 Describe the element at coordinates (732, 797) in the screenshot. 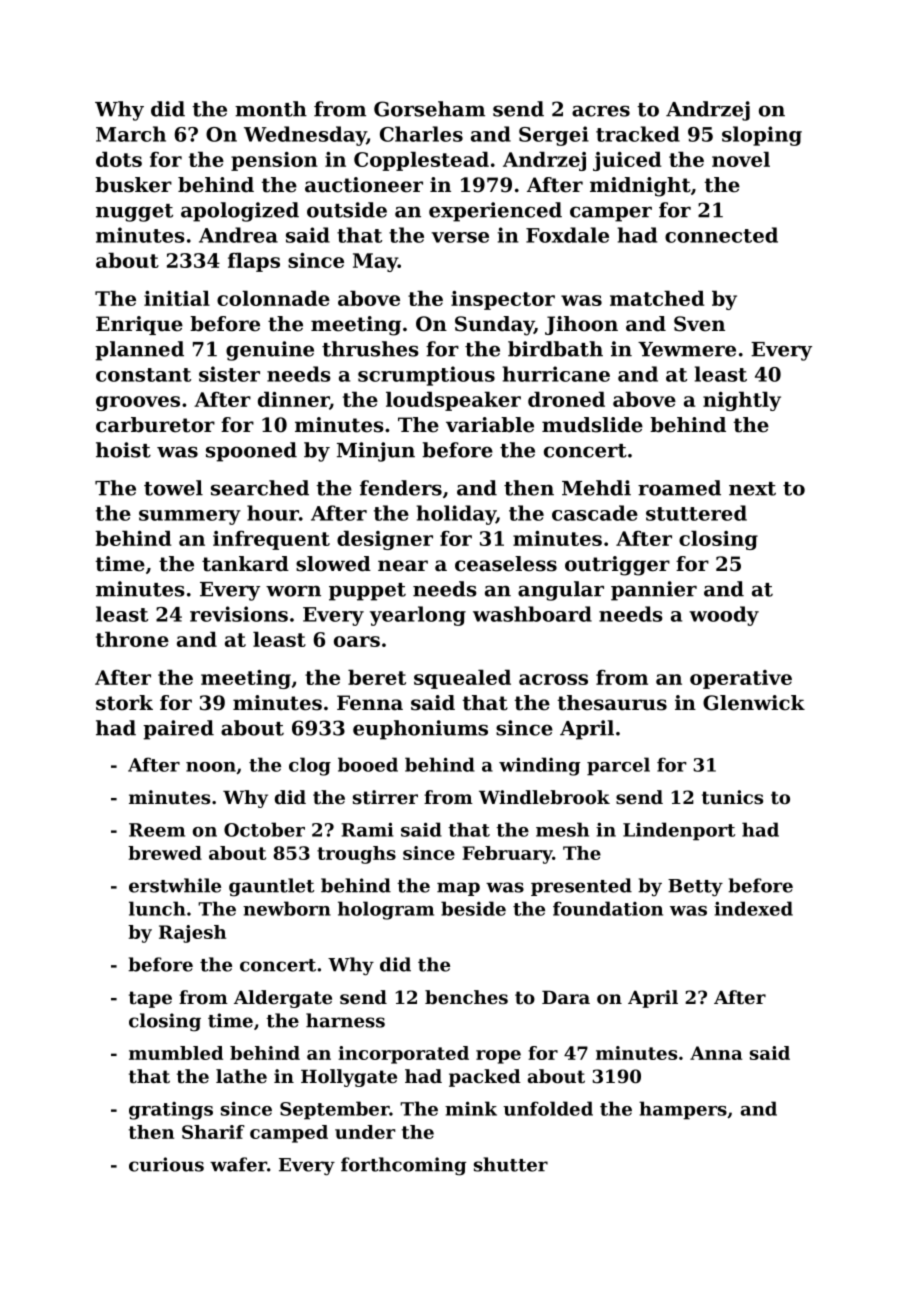

I see `tunics` at that location.
